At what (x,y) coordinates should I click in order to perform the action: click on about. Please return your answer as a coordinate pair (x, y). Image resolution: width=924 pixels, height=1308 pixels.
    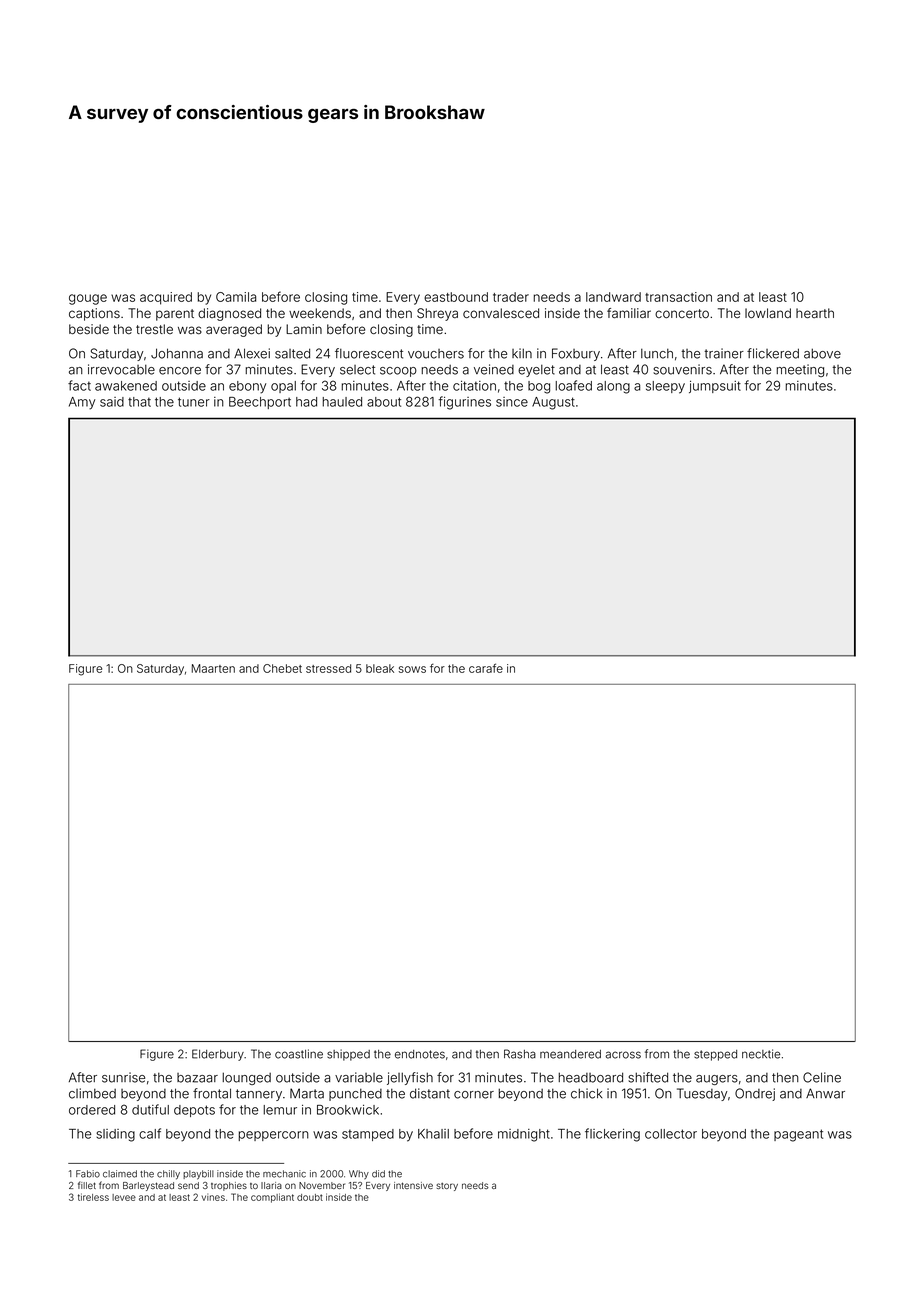
    Looking at the image, I should click on (384, 402).
